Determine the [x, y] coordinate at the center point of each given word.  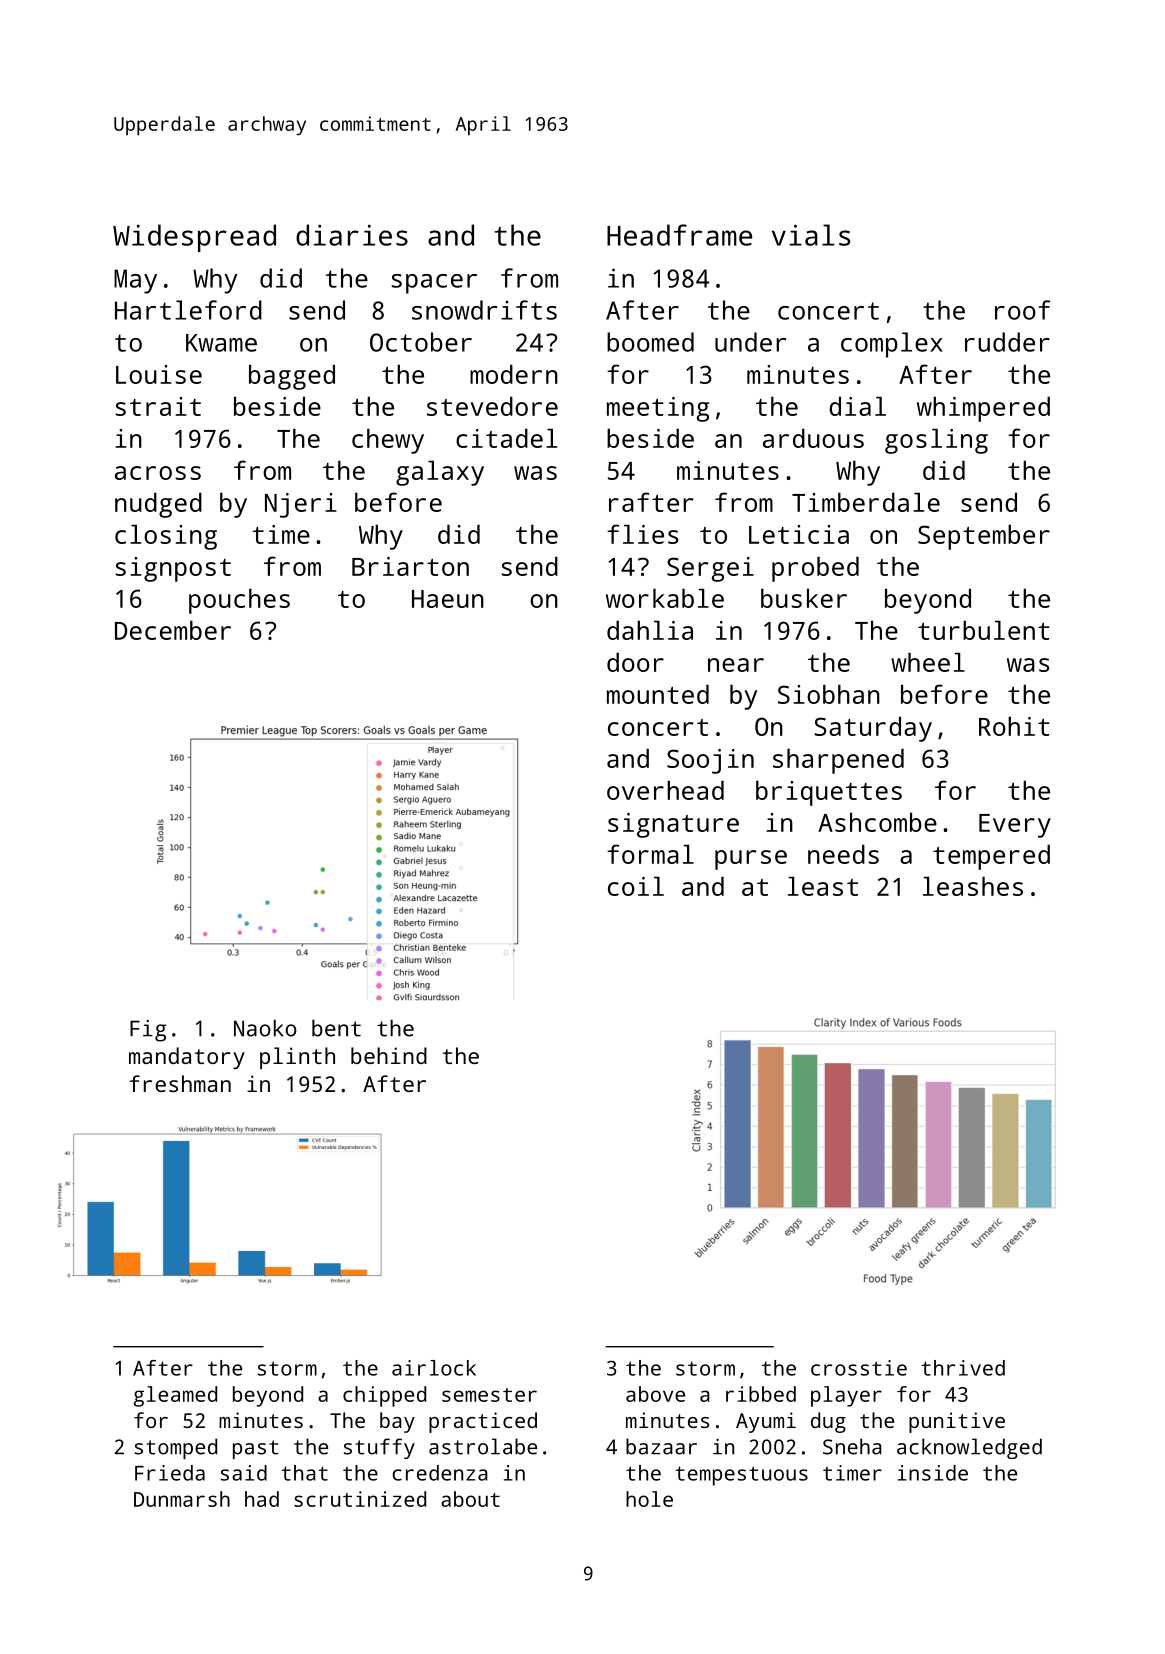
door [635, 662]
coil [636, 886]
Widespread [194, 238]
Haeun [448, 599]
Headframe [679, 235]
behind [389, 1055]
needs [843, 854]
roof [1022, 310]
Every [1015, 826]
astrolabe [483, 1446]
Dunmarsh [182, 1499]
